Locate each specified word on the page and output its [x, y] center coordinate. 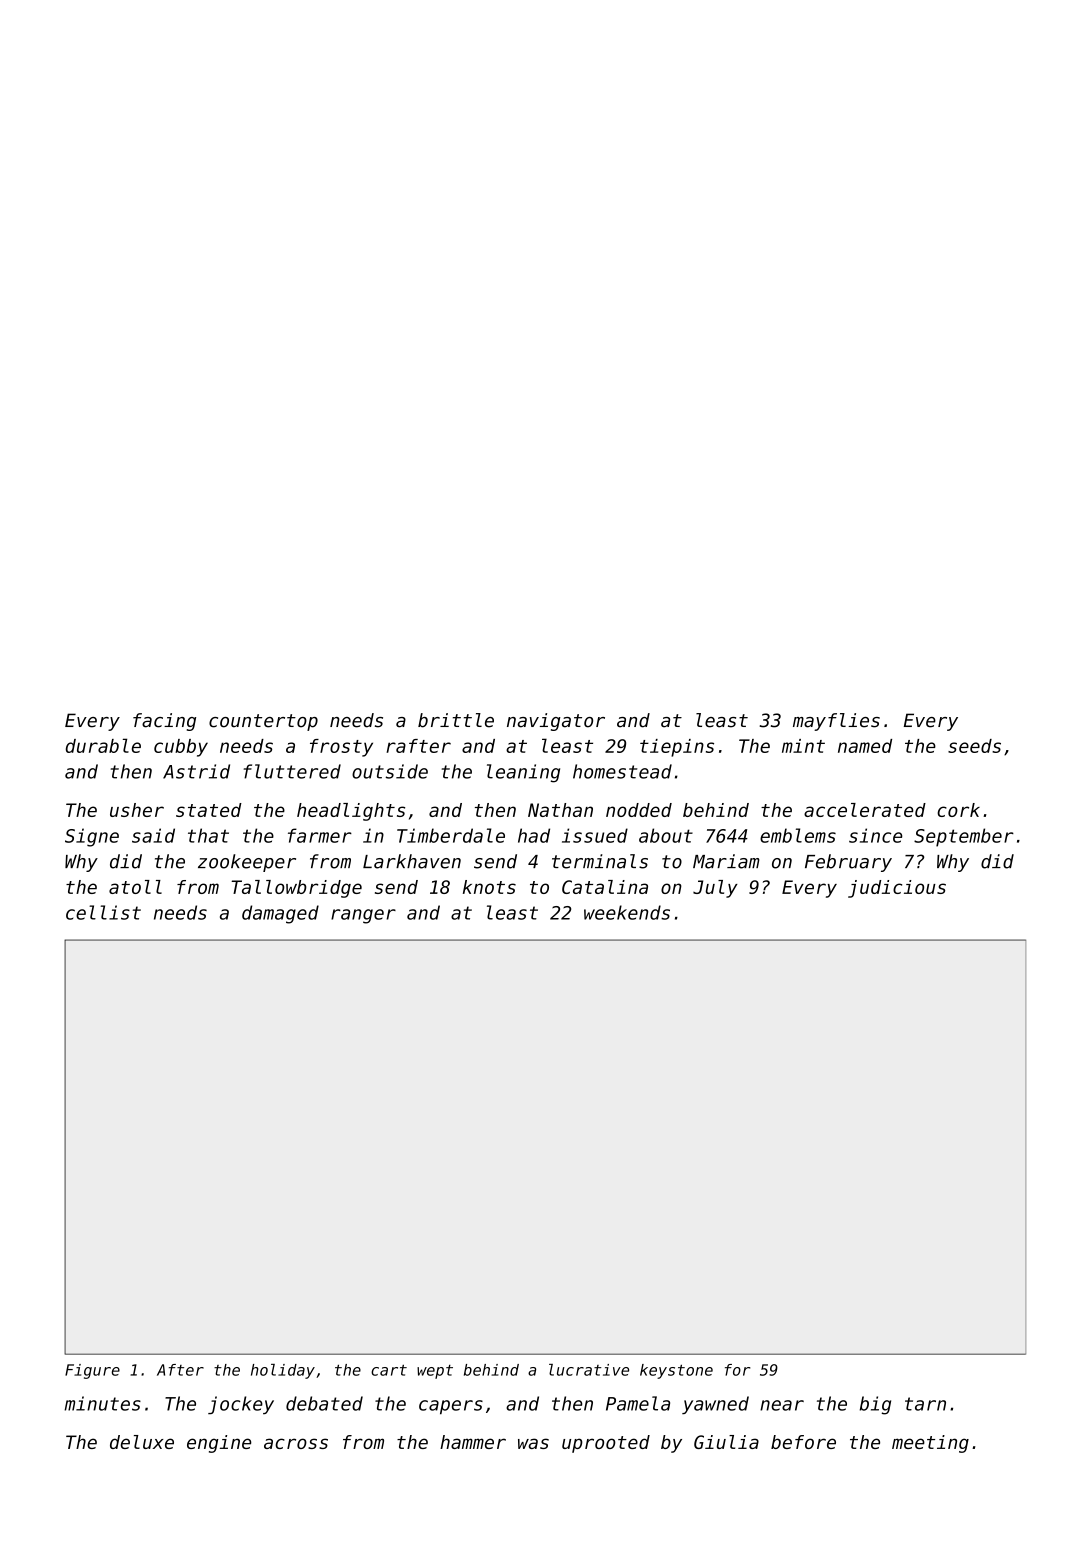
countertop [263, 722]
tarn [925, 1404]
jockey [241, 1405]
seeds [974, 746]
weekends [627, 912]
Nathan [560, 810]
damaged [280, 914]
